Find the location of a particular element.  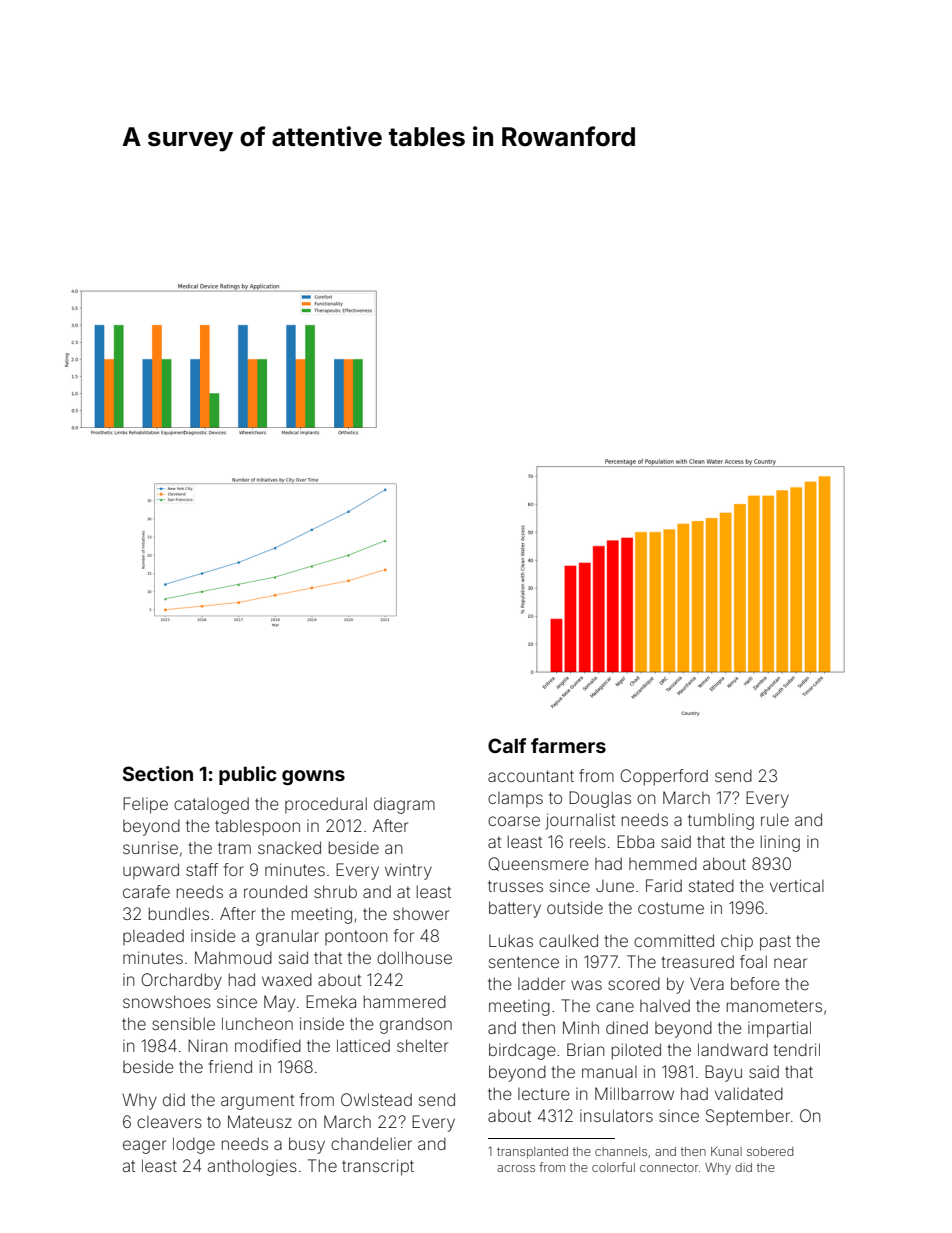

Mahmoud is located at coordinates (233, 957).
